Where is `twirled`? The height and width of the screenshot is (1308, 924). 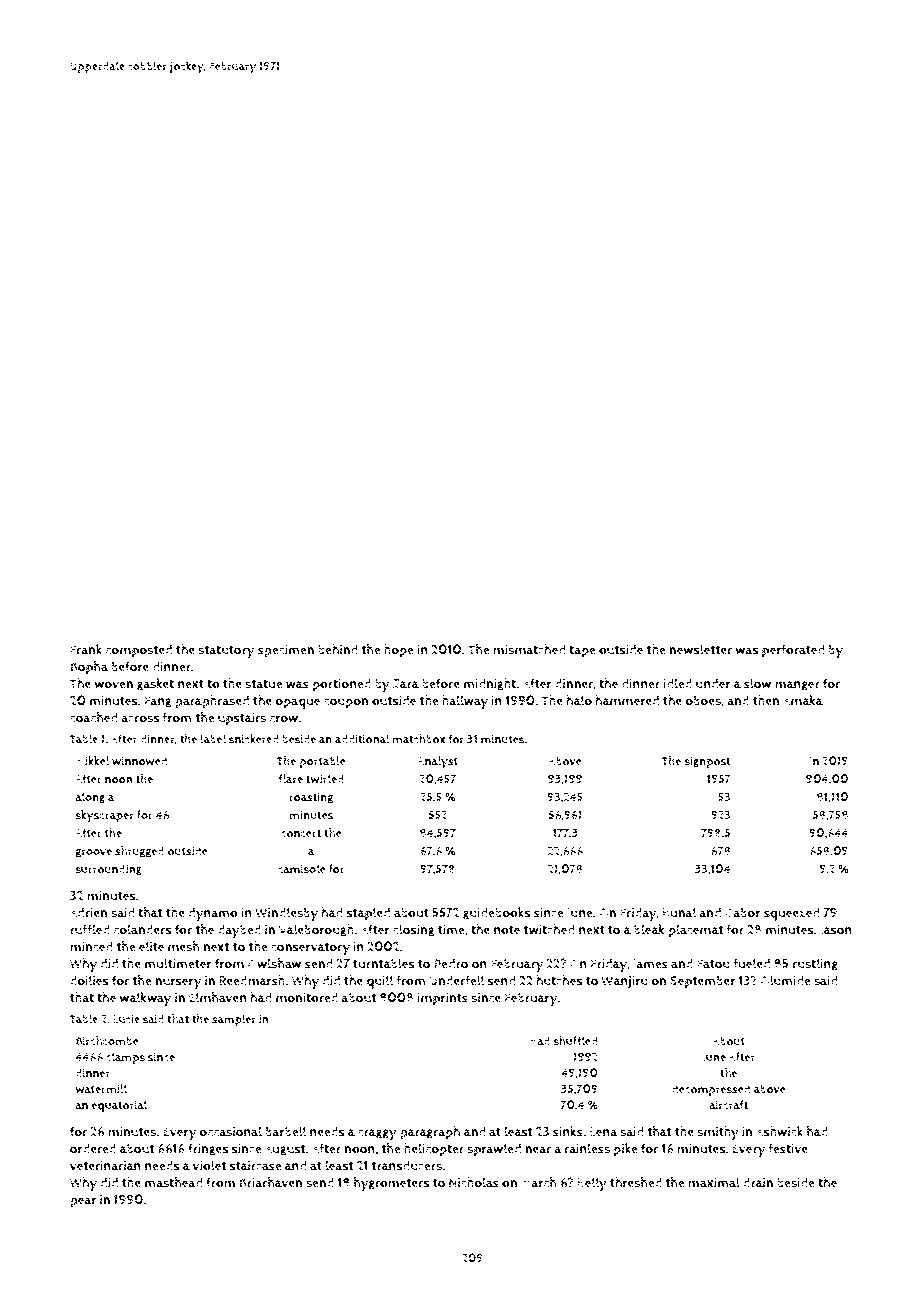 twirled is located at coordinates (325, 779).
